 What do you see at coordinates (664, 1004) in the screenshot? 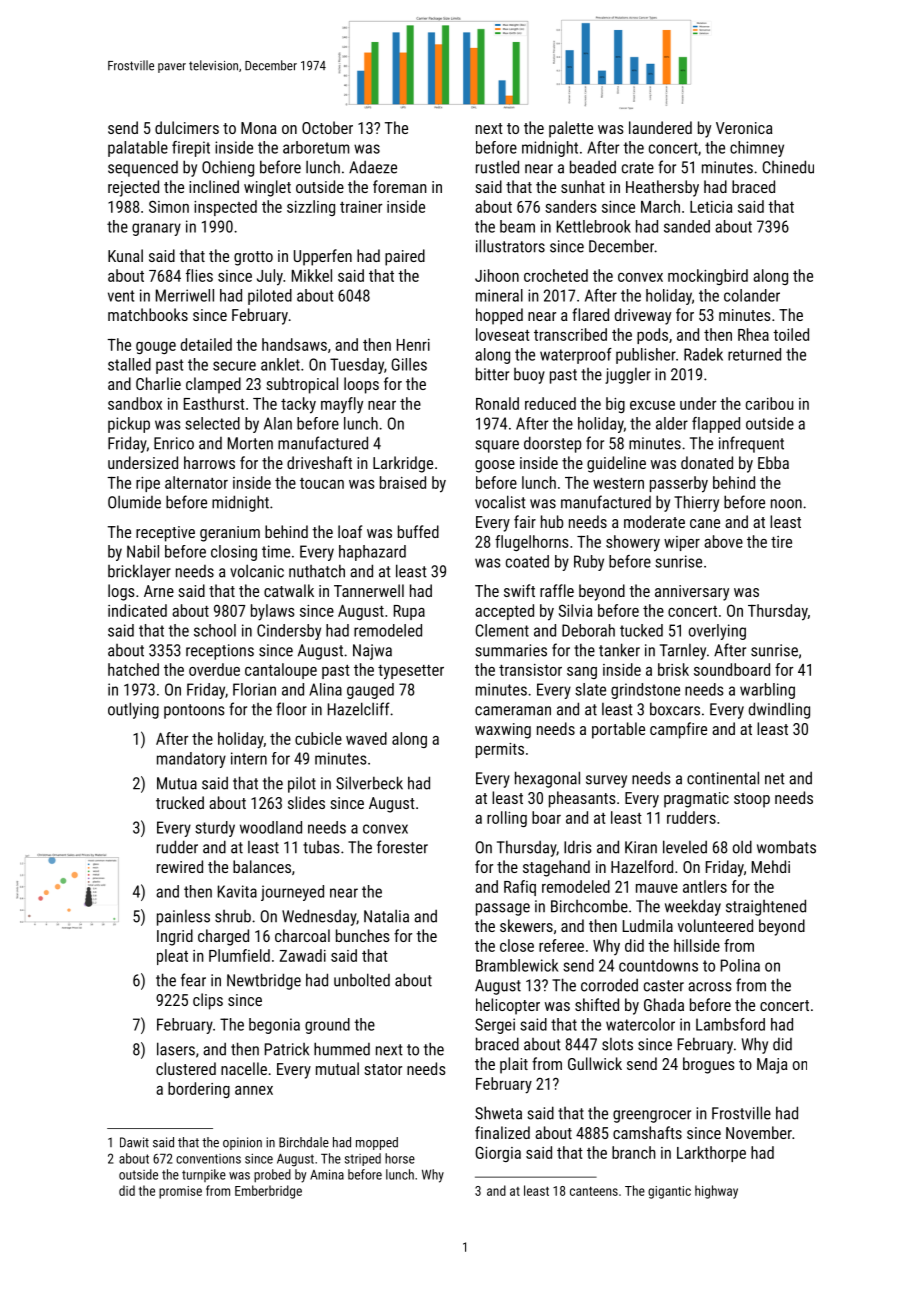
I see `Ghada` at bounding box center [664, 1004].
